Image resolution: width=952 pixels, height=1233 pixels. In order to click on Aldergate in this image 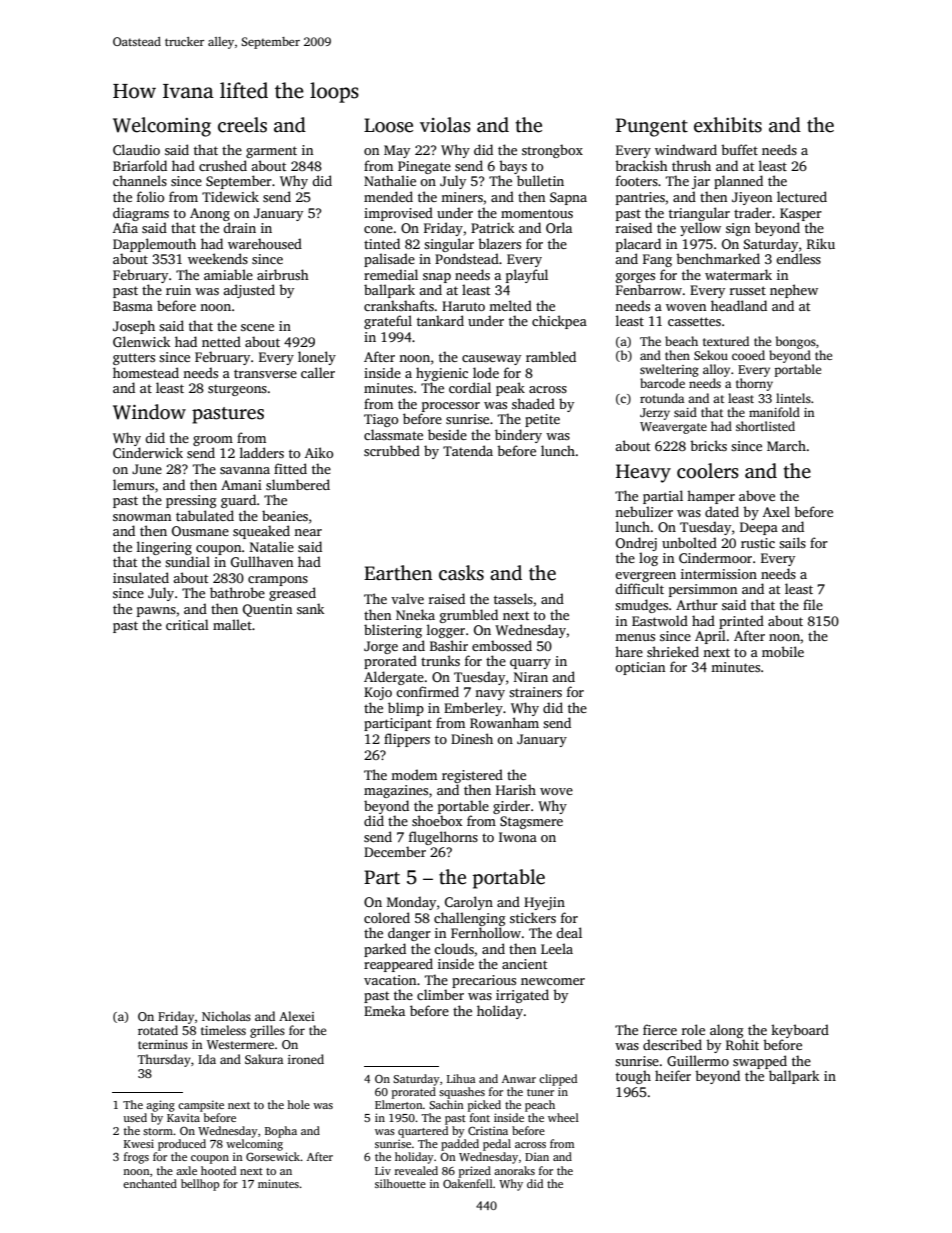, I will do `click(394, 678)`.
